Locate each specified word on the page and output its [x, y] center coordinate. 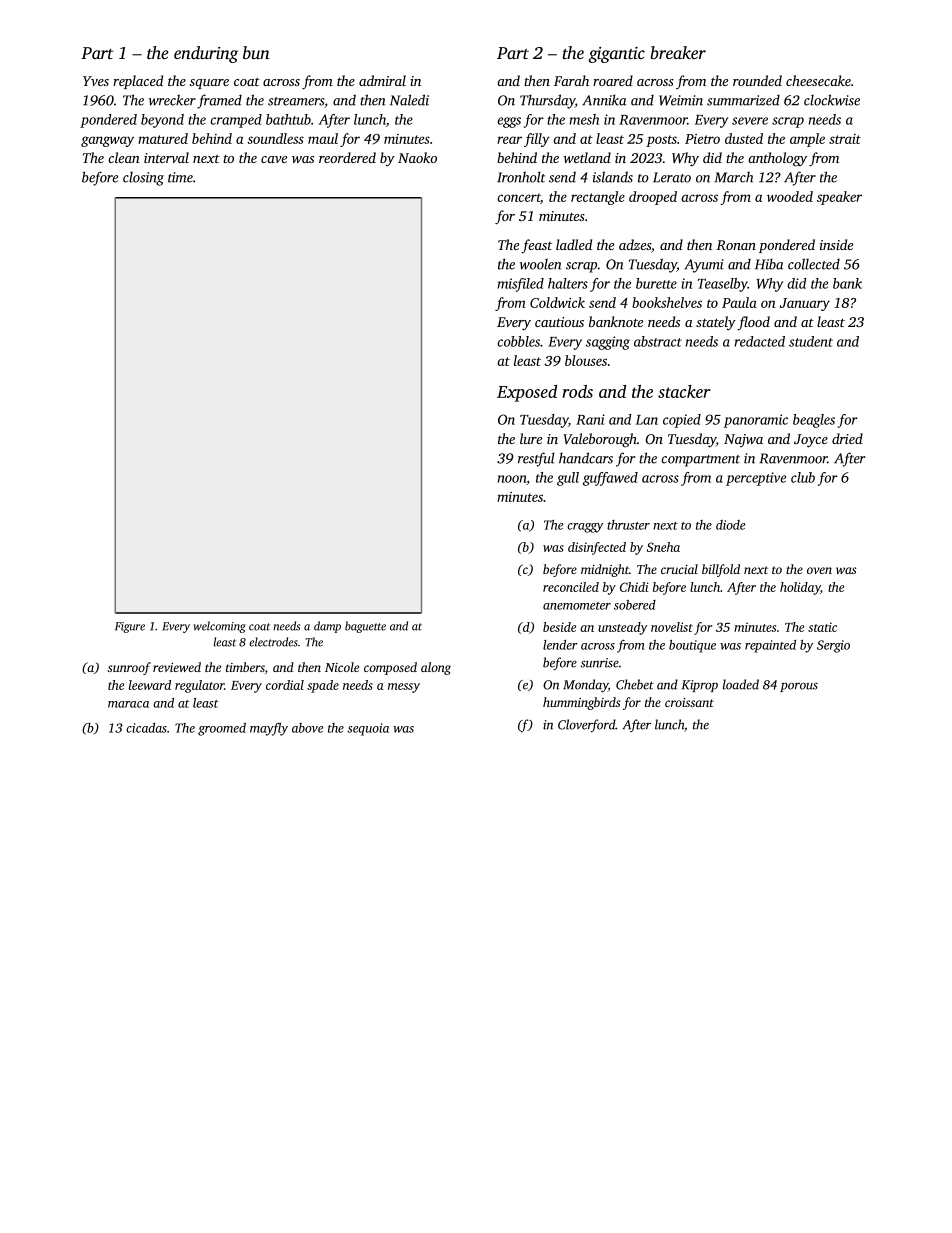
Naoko [417, 157]
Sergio [833, 646]
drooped [653, 198]
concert [519, 198]
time [180, 177]
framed [219, 101]
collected [814, 264]
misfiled [520, 285]
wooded [790, 196]
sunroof [129, 668]
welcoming [219, 627]
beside [559, 627]
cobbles [518, 341]
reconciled [571, 587]
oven [819, 570]
